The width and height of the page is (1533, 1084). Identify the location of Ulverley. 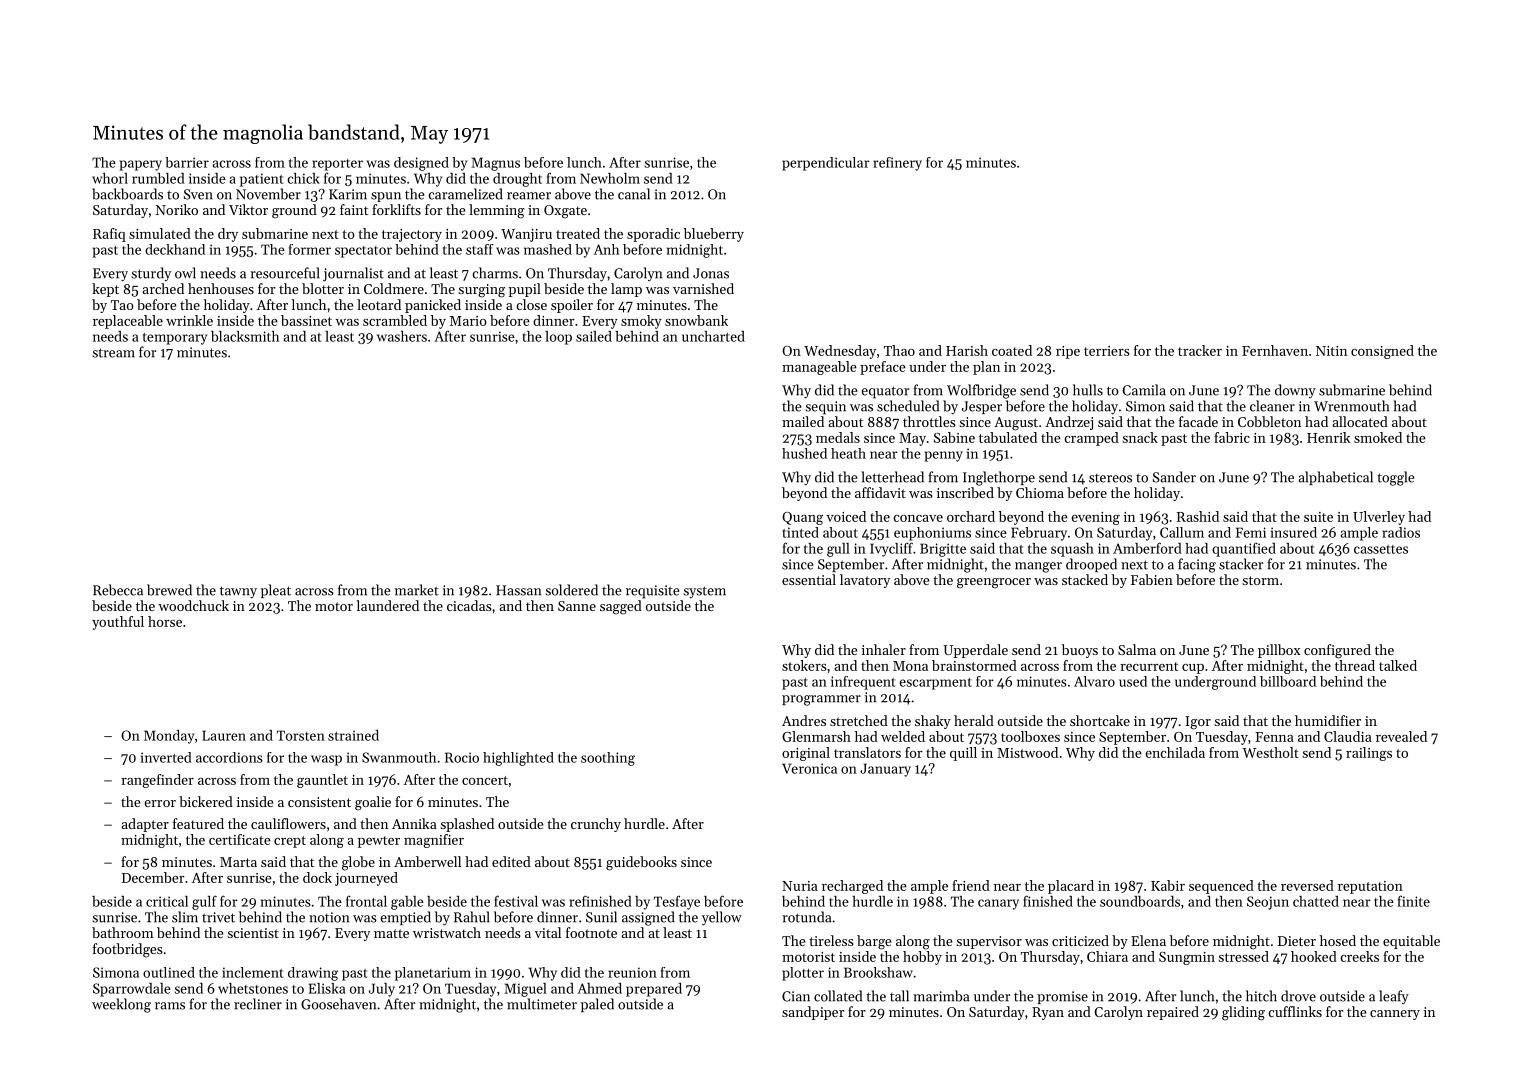
(1379, 518).
